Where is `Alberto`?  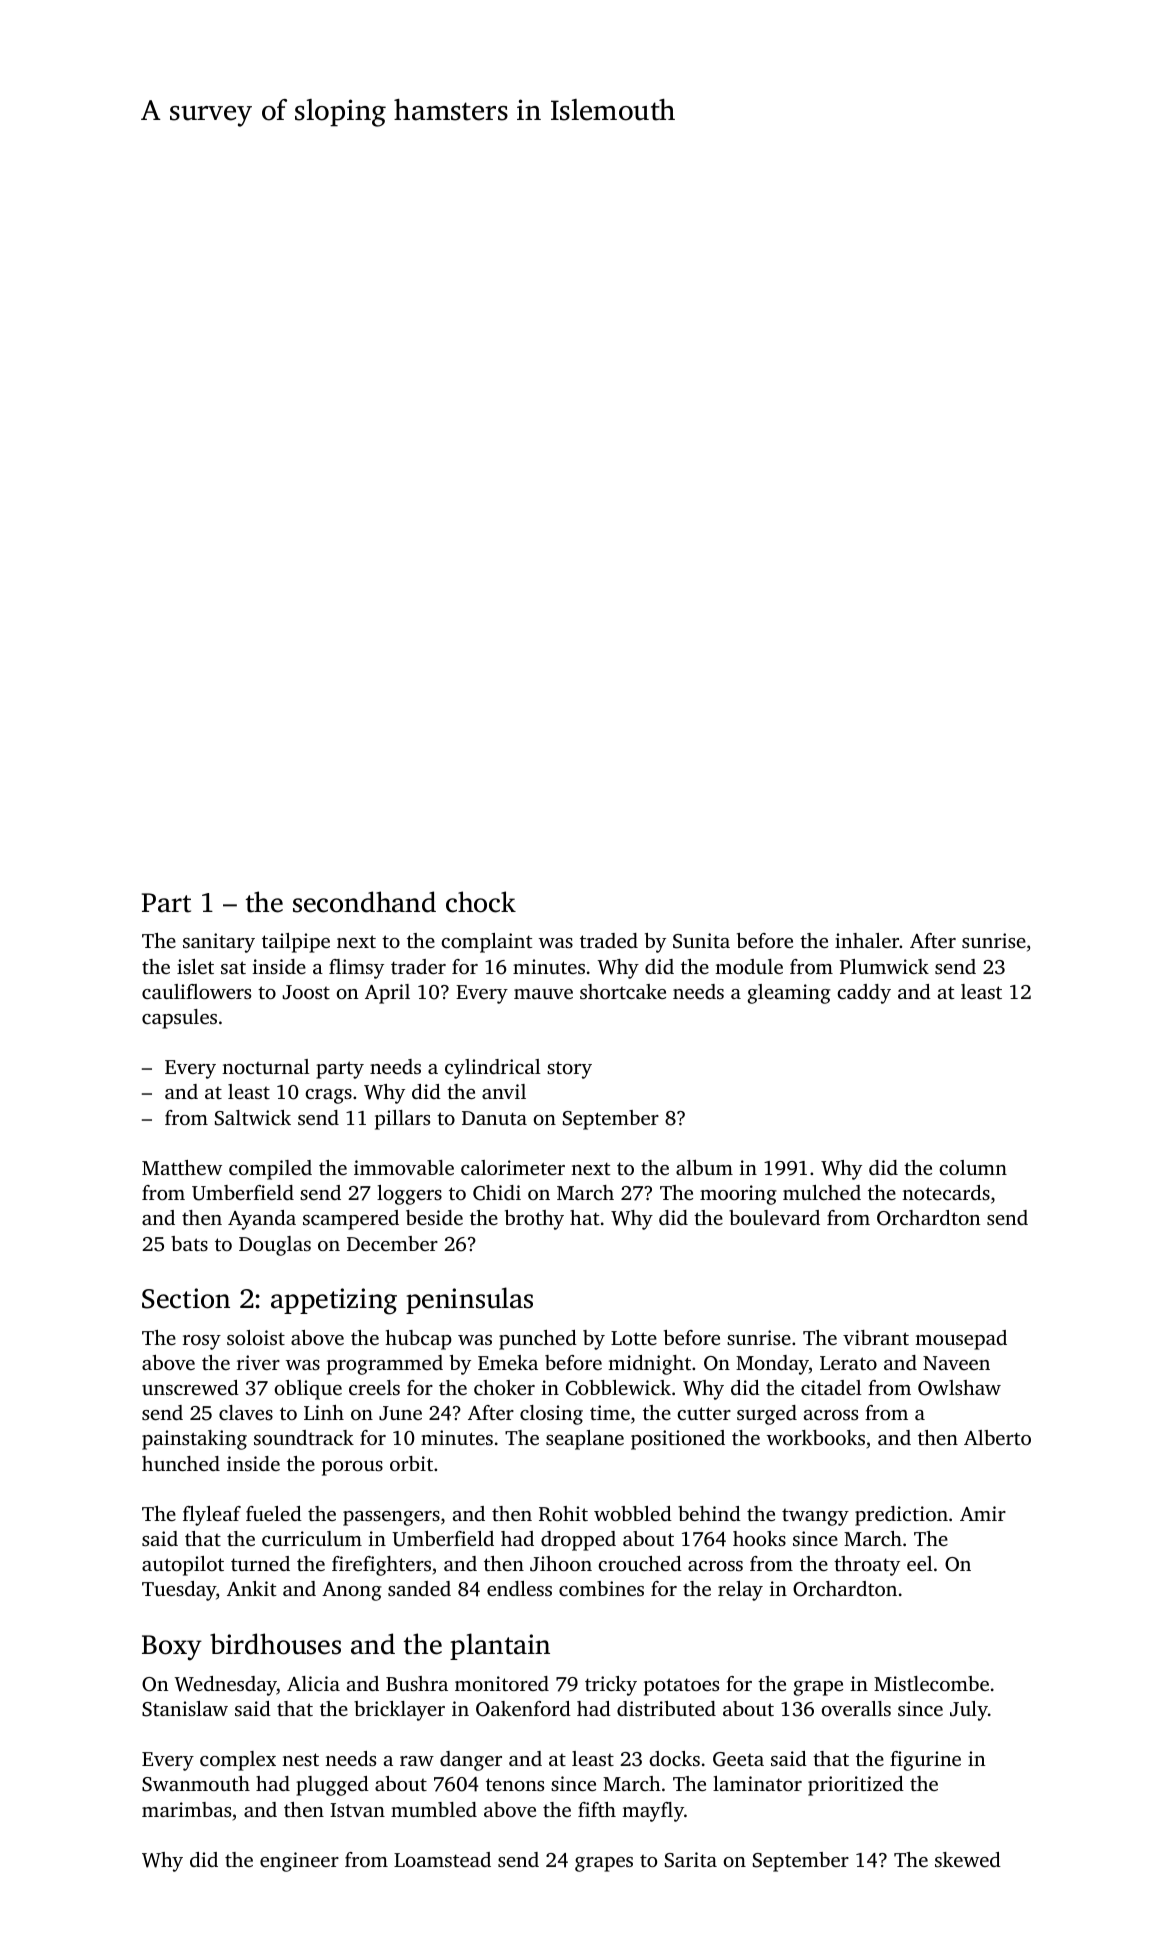
Alberto is located at coordinates (997, 1437).
